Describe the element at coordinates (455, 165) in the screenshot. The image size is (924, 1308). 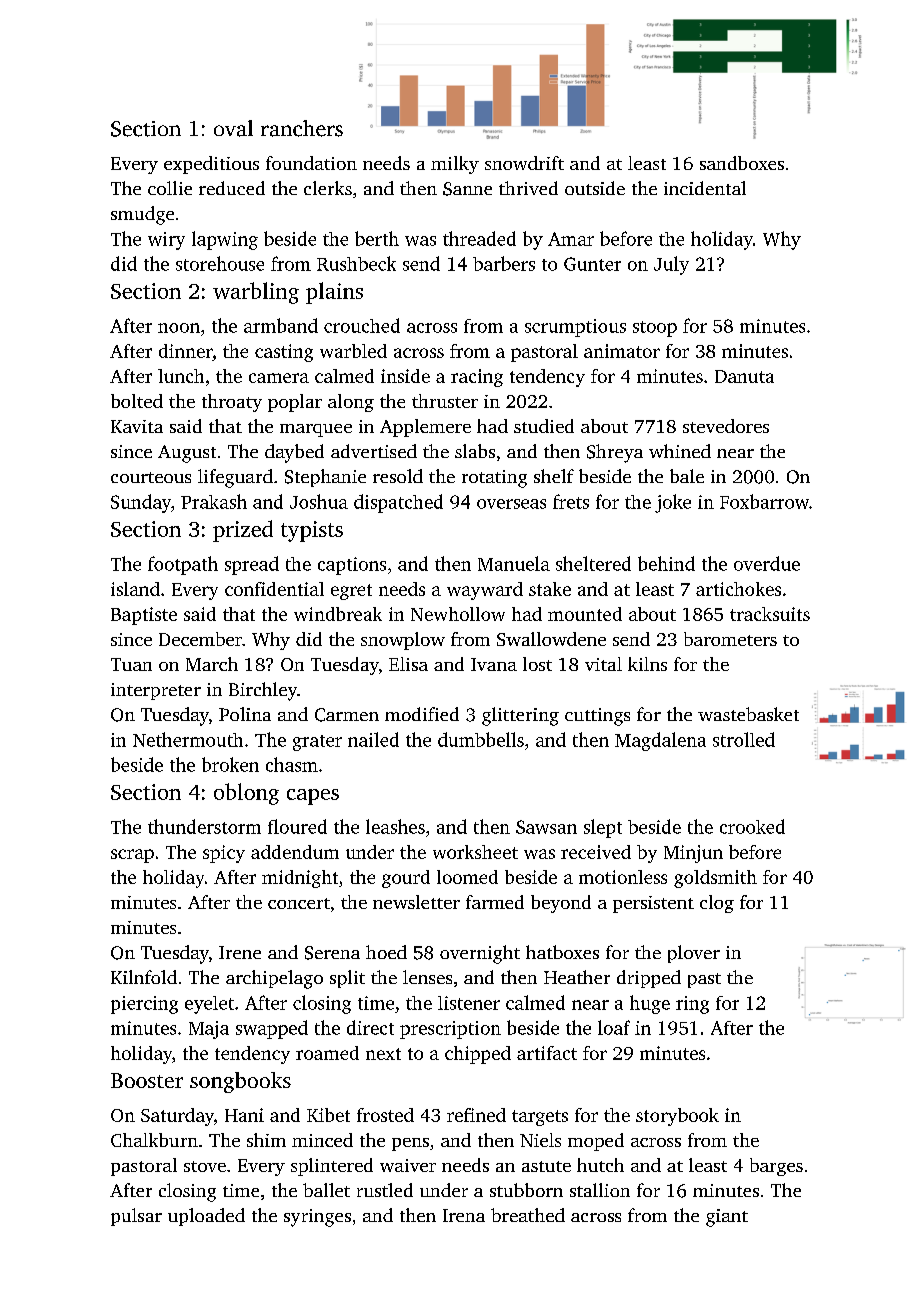
I see `milky` at that location.
